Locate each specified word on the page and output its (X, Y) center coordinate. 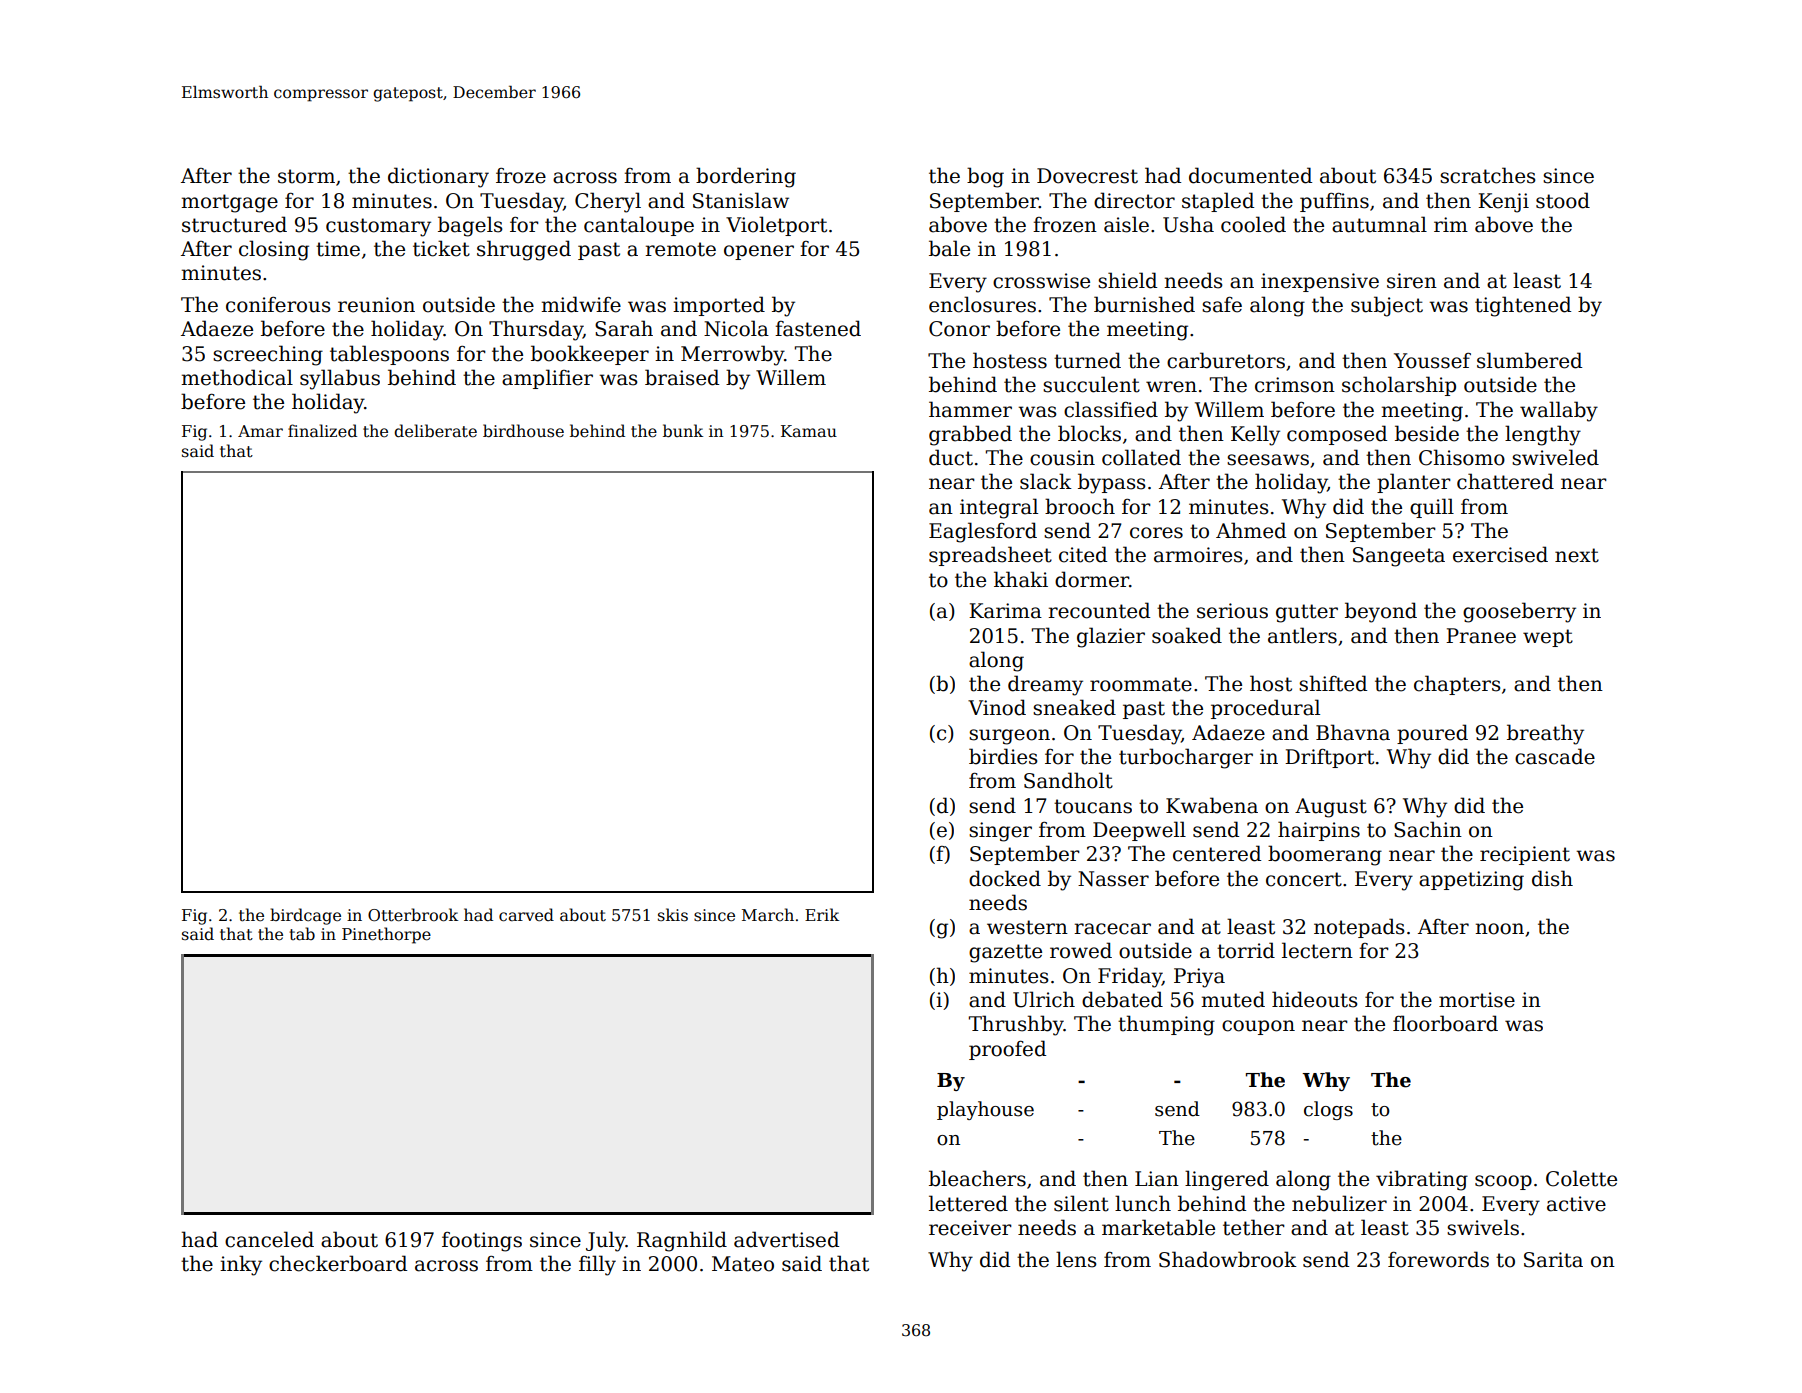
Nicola (736, 328)
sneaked (1074, 707)
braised (682, 377)
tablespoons (389, 355)
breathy (1545, 734)
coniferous (278, 305)
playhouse (985, 1110)
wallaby (1559, 411)
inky (241, 1265)
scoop (1503, 1182)
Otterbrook (413, 915)
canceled (269, 1239)
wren (1171, 387)
